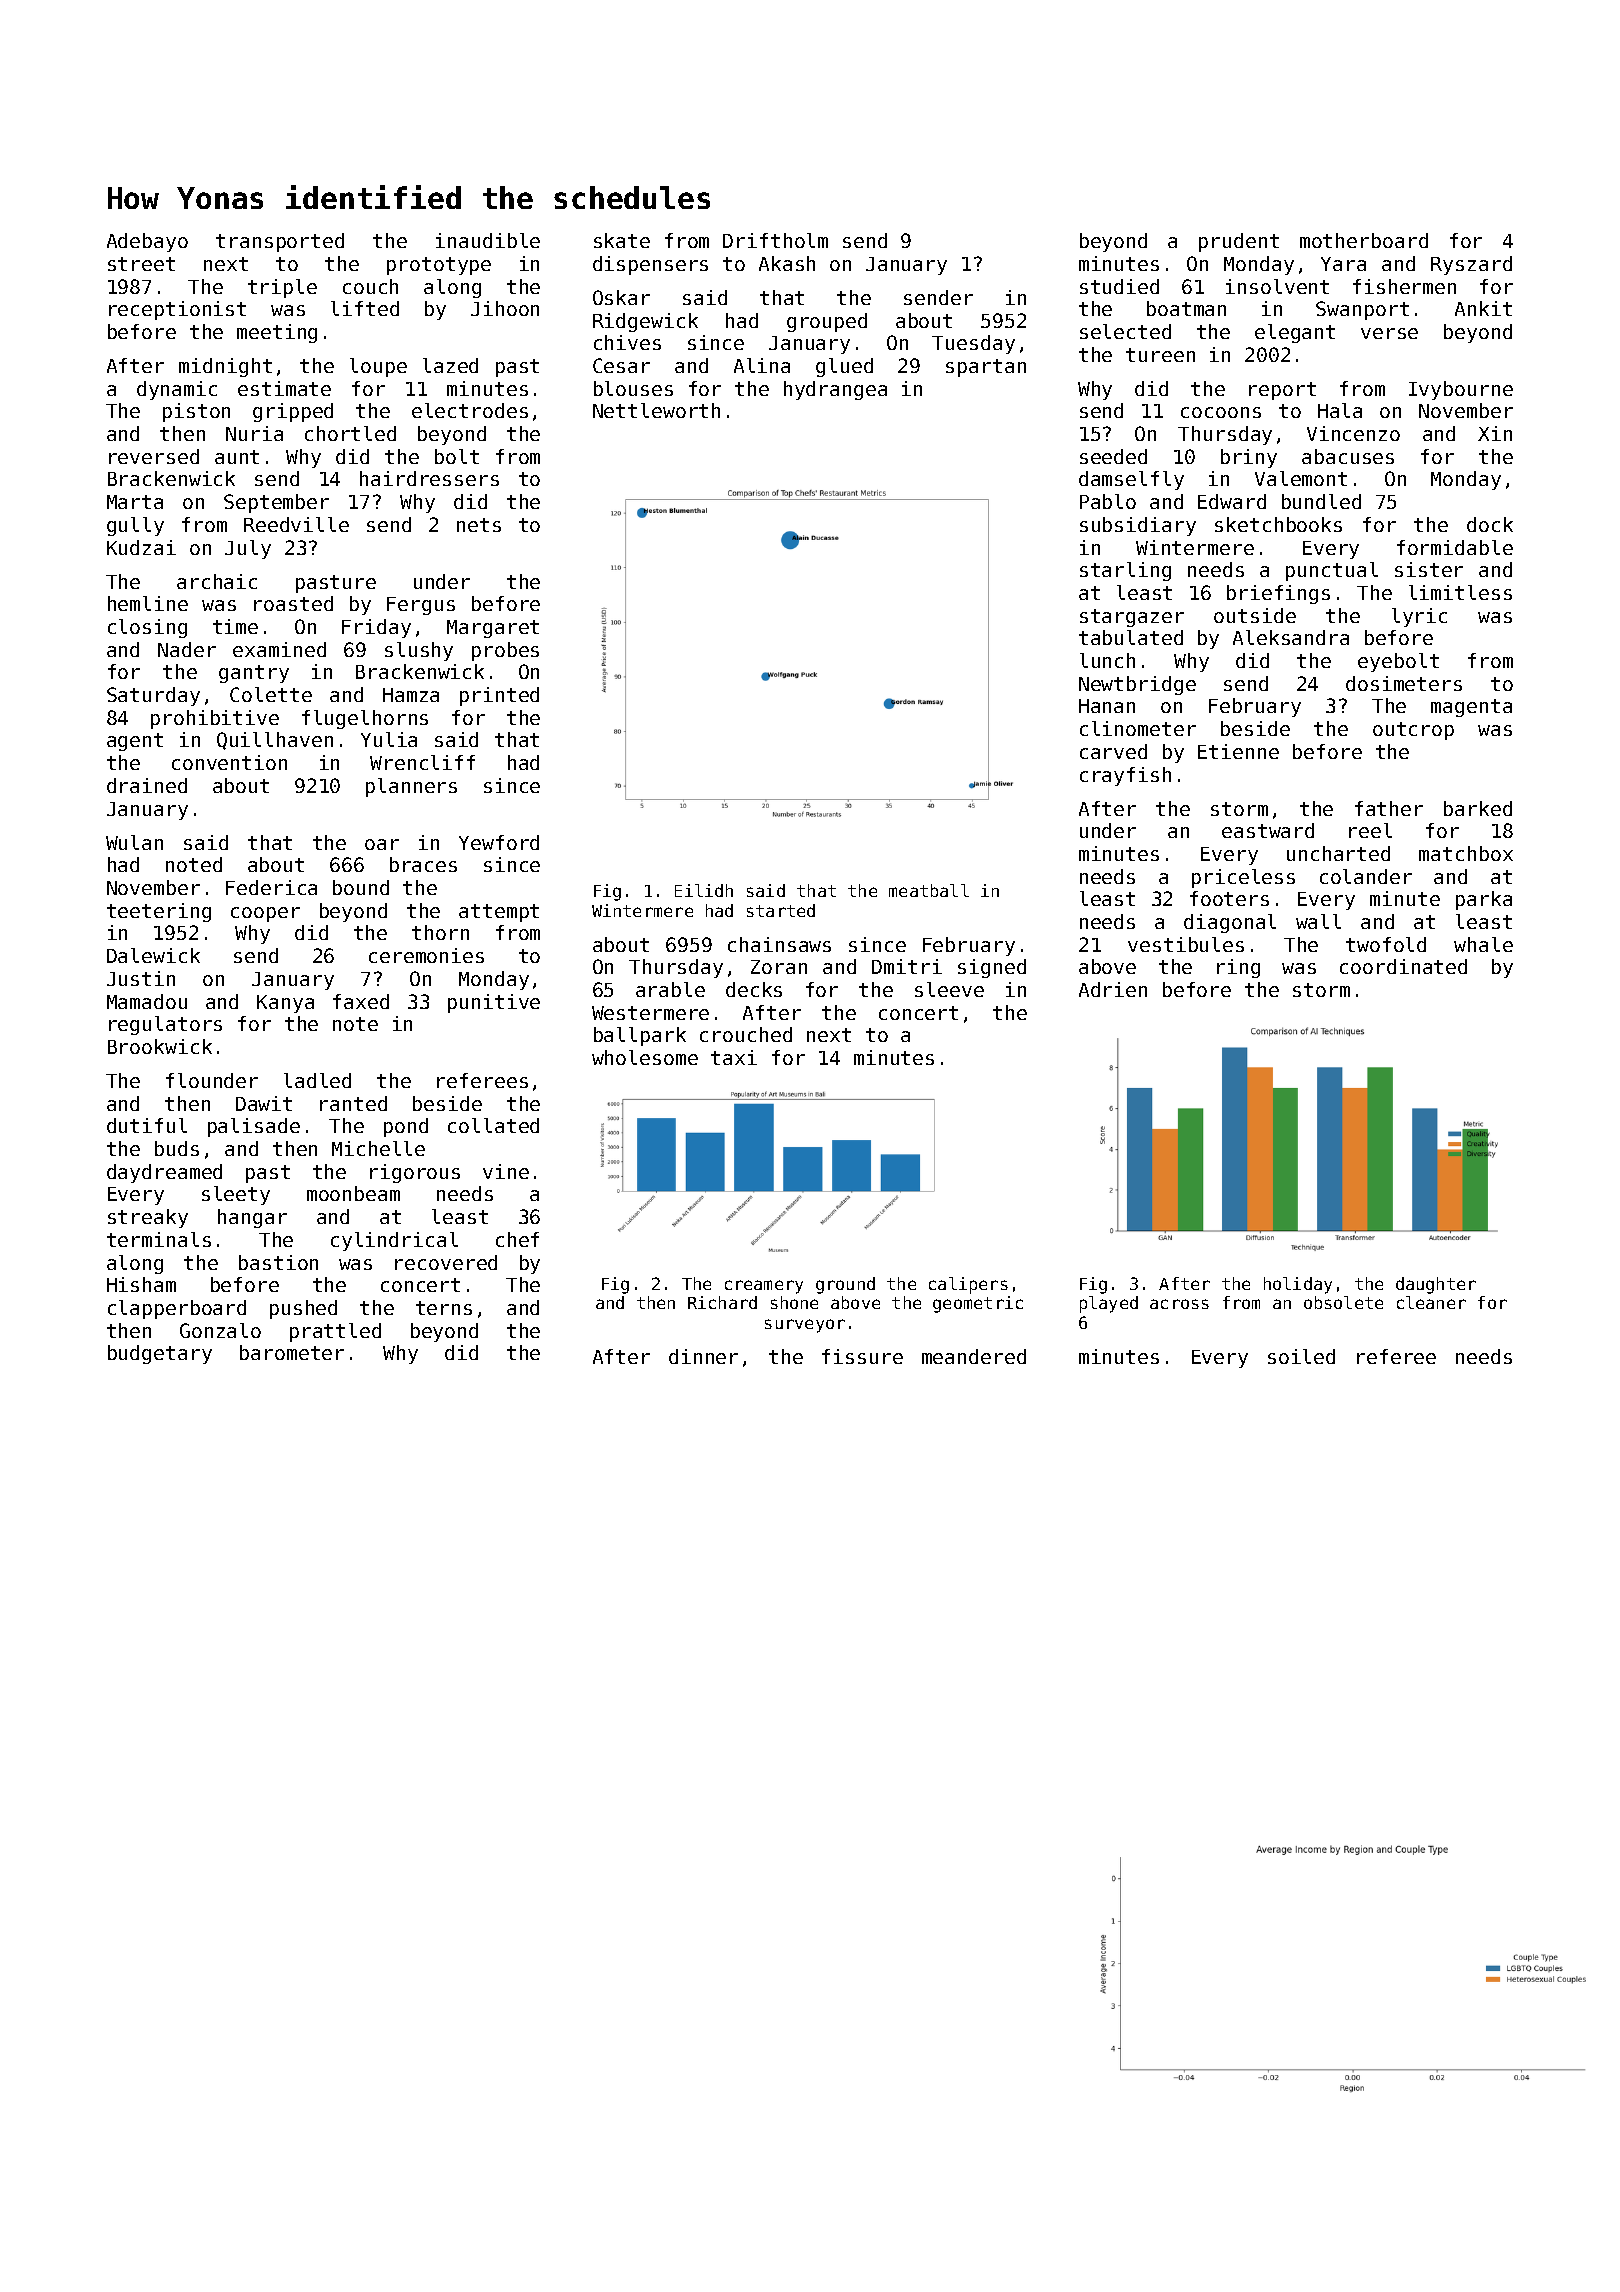 This image has height=2292, width=1620. What do you see at coordinates (1277, 286) in the image?
I see `insolvent` at bounding box center [1277, 286].
